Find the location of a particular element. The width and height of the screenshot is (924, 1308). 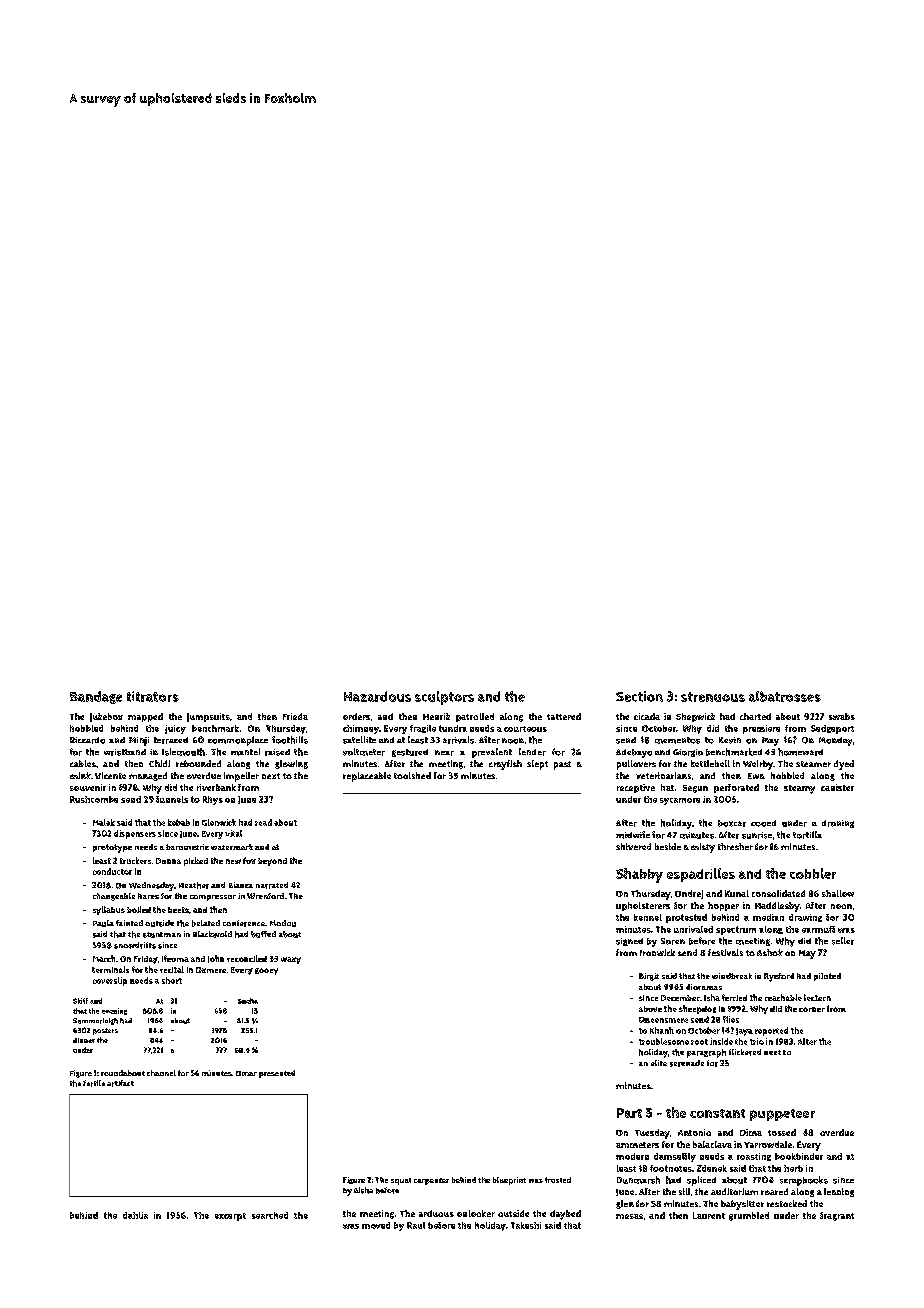

Omar is located at coordinates (246, 1073).
